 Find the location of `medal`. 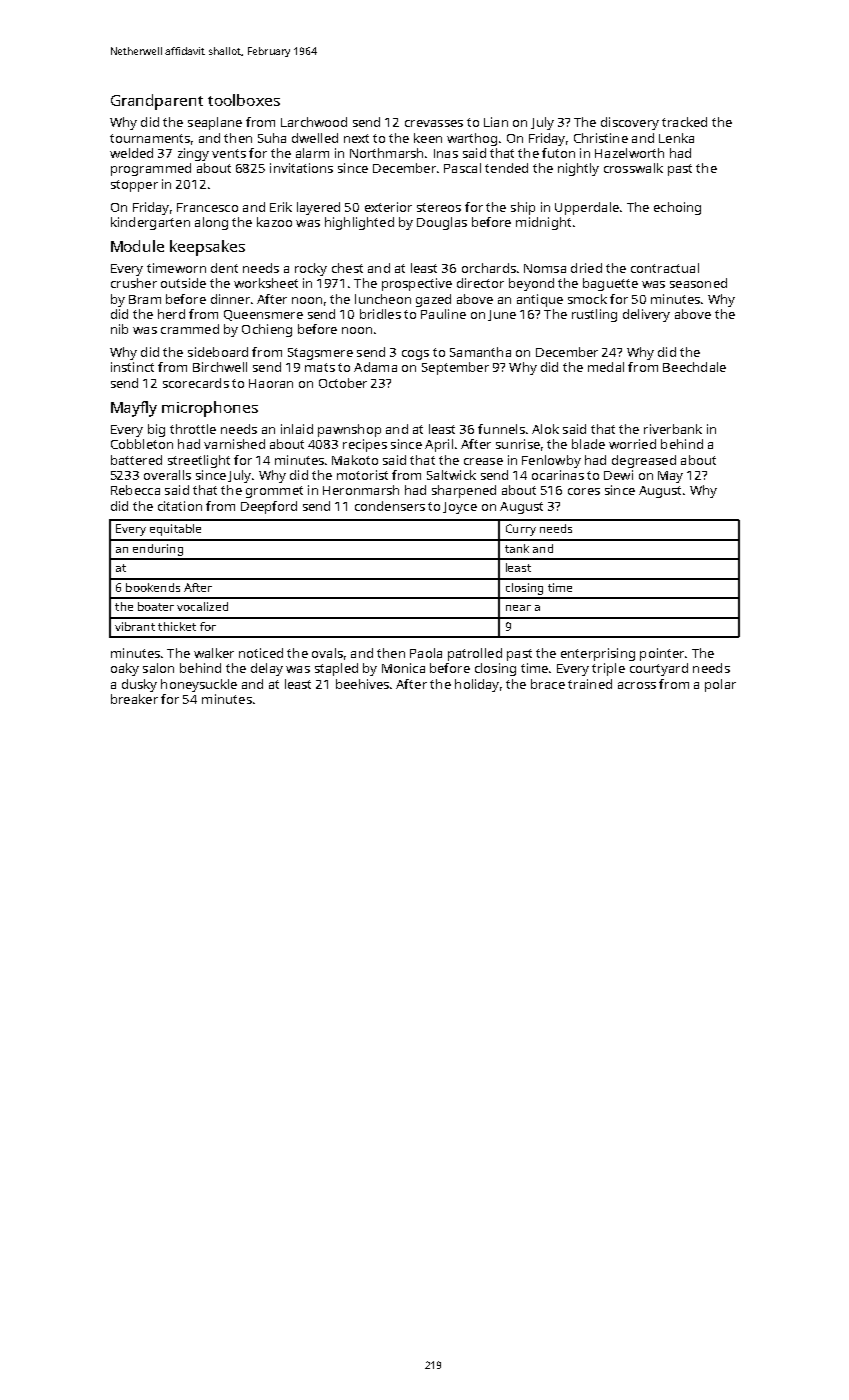

medal is located at coordinates (606, 367).
